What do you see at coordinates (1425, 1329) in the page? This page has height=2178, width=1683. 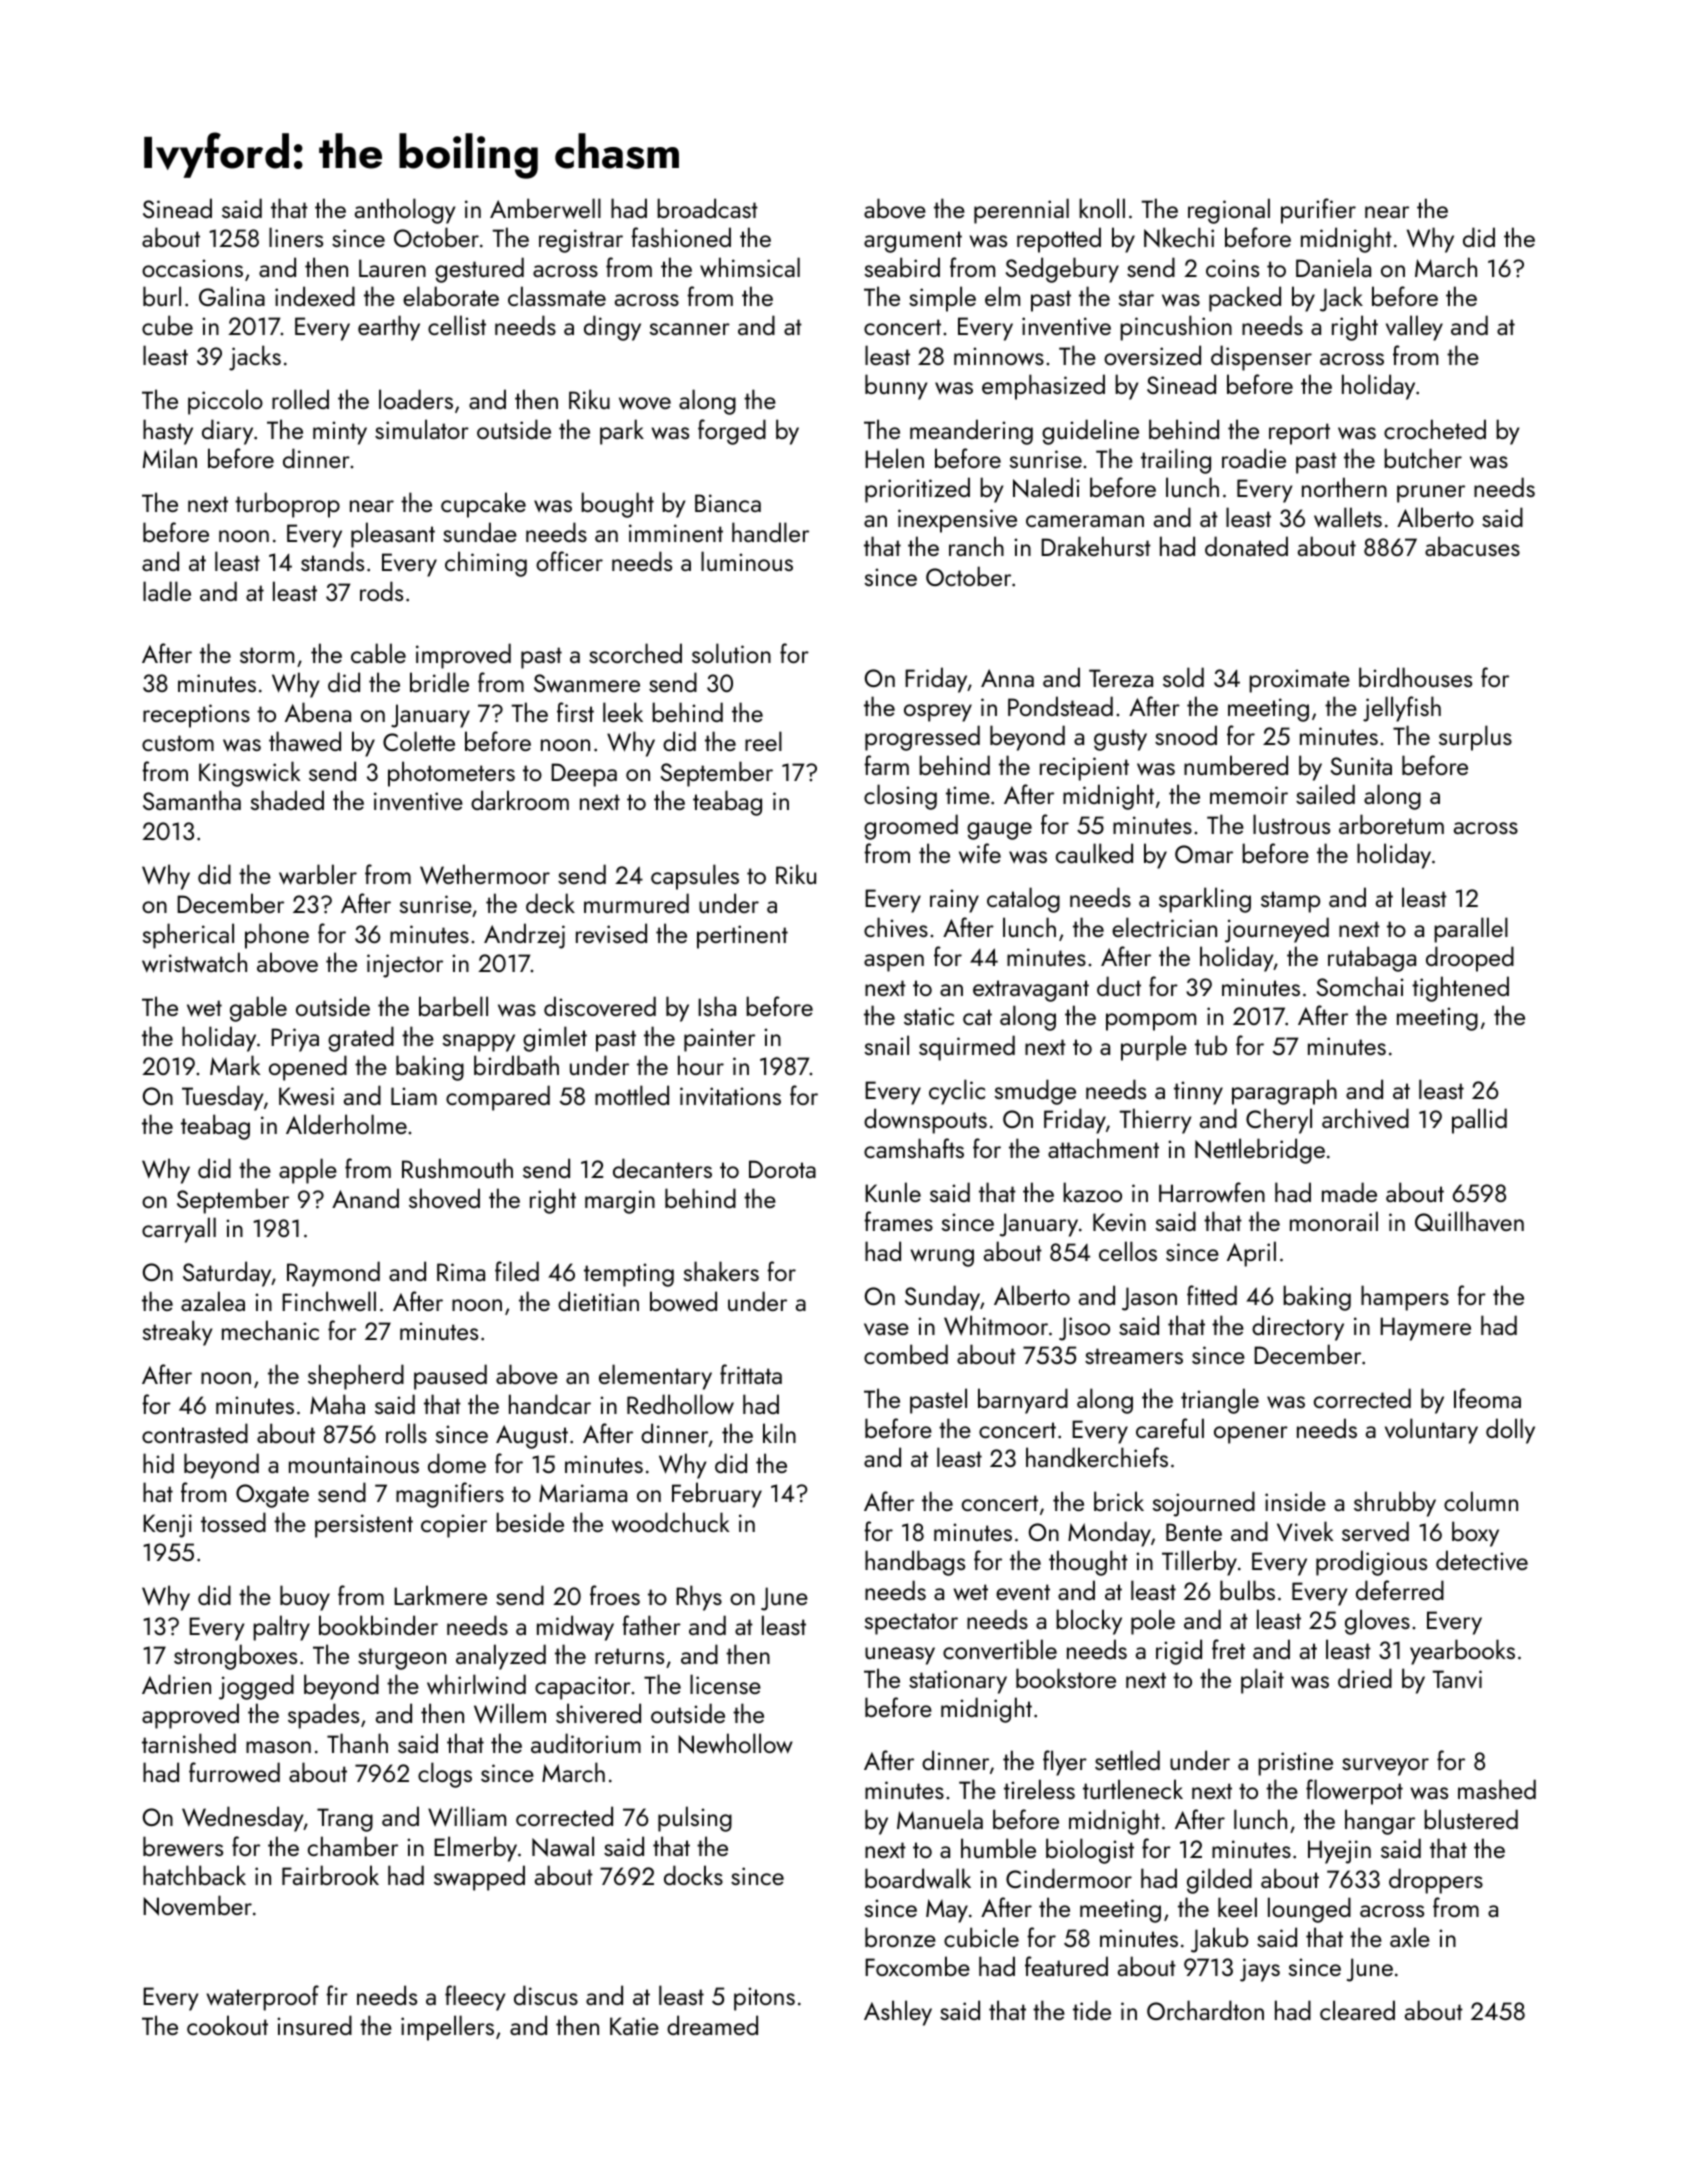 I see `Haymere` at bounding box center [1425, 1329].
